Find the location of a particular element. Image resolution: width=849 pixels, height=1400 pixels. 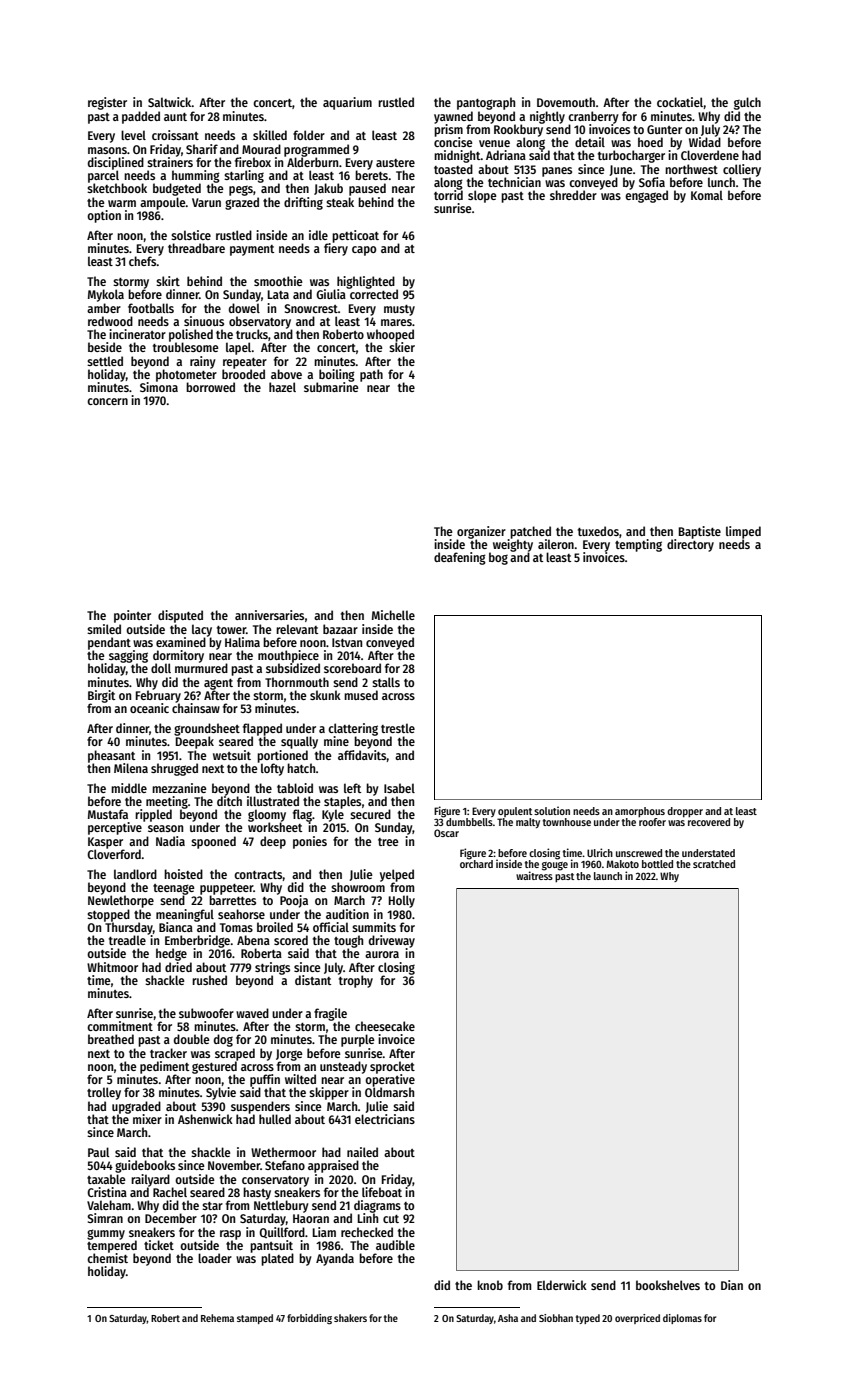

skier is located at coordinates (402, 347).
